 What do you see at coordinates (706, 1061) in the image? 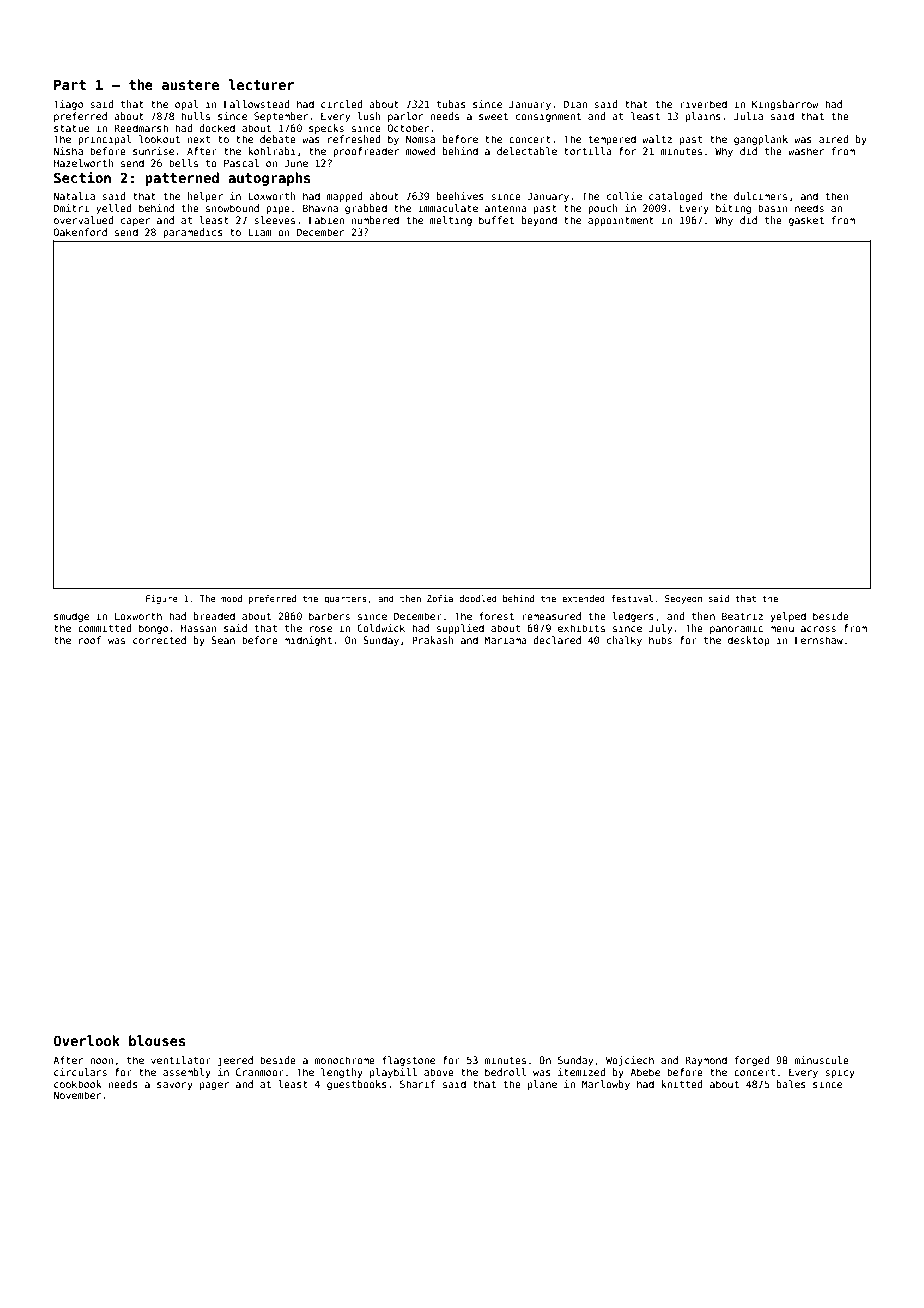
I see `Raymond` at bounding box center [706, 1061].
